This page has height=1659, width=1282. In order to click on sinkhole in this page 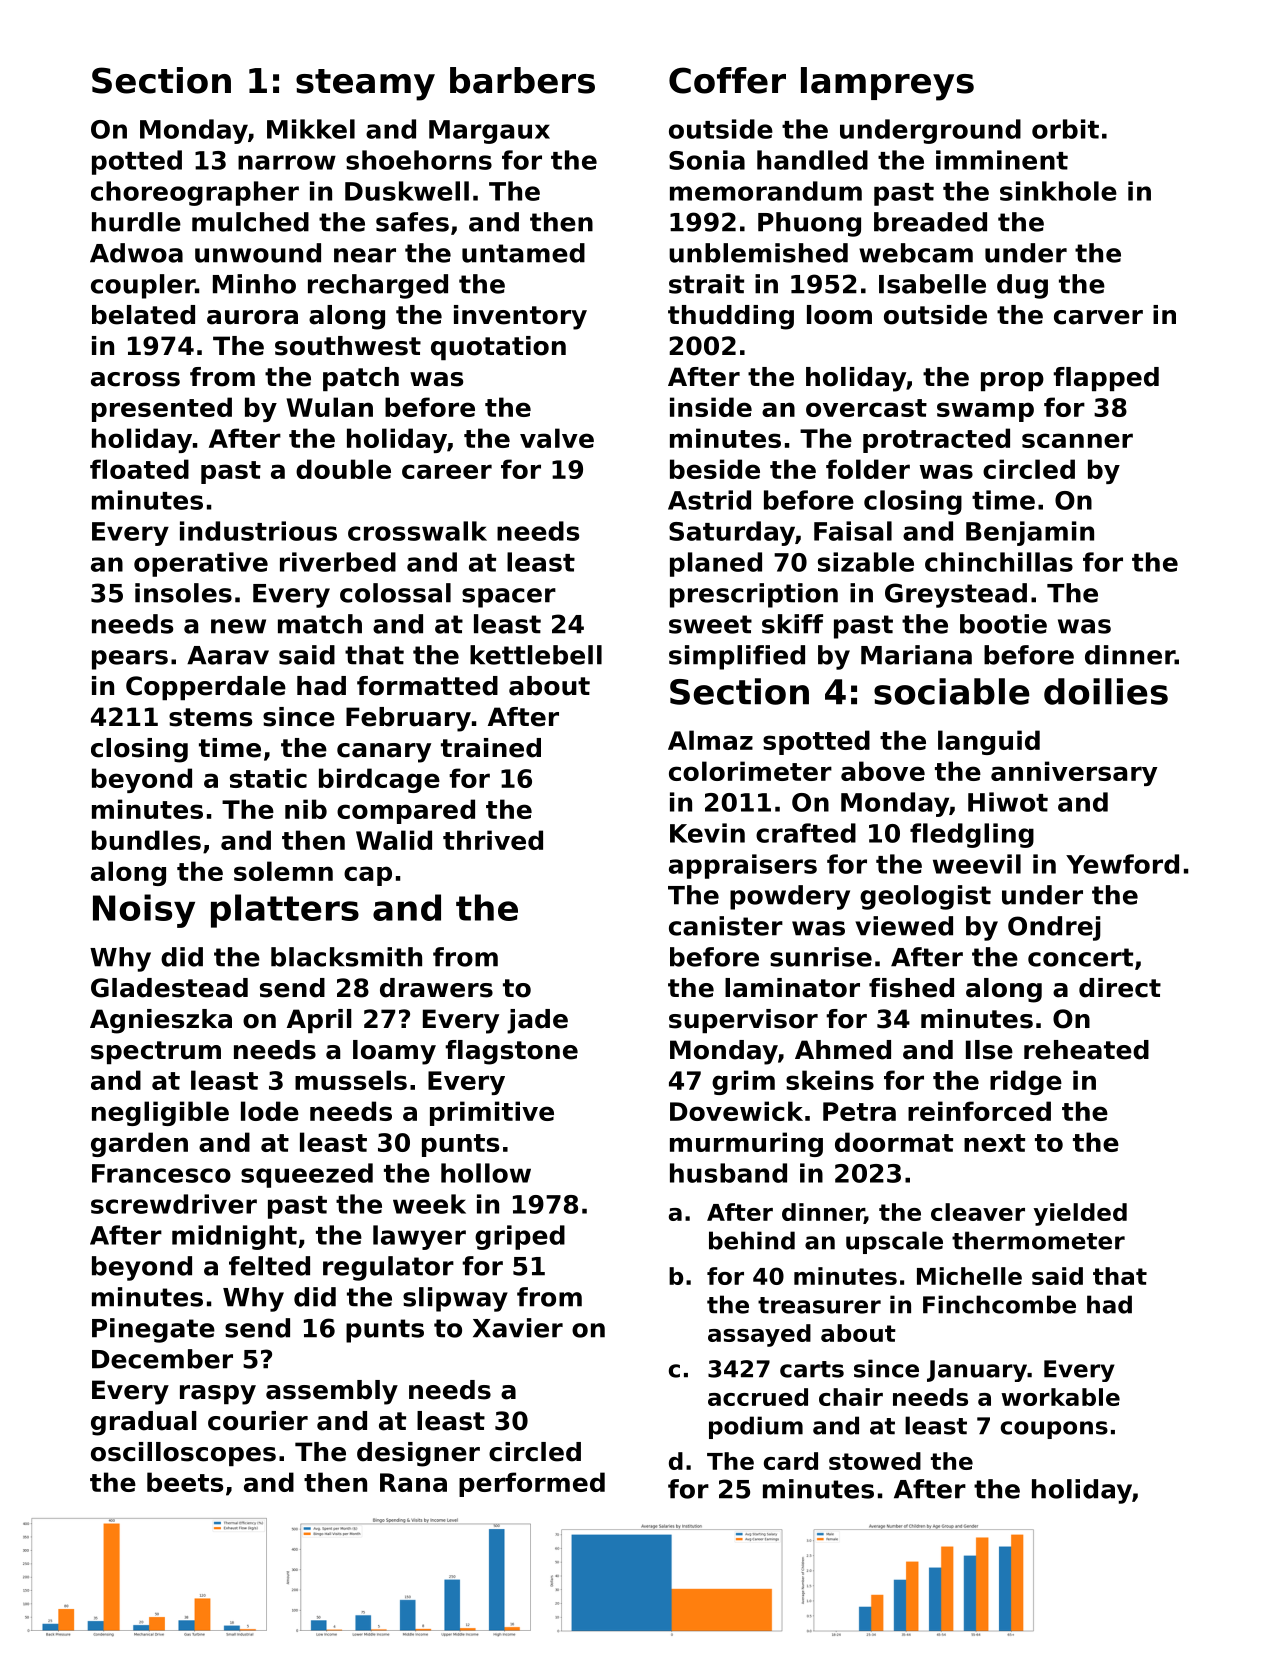, I will do `click(1058, 191)`.
